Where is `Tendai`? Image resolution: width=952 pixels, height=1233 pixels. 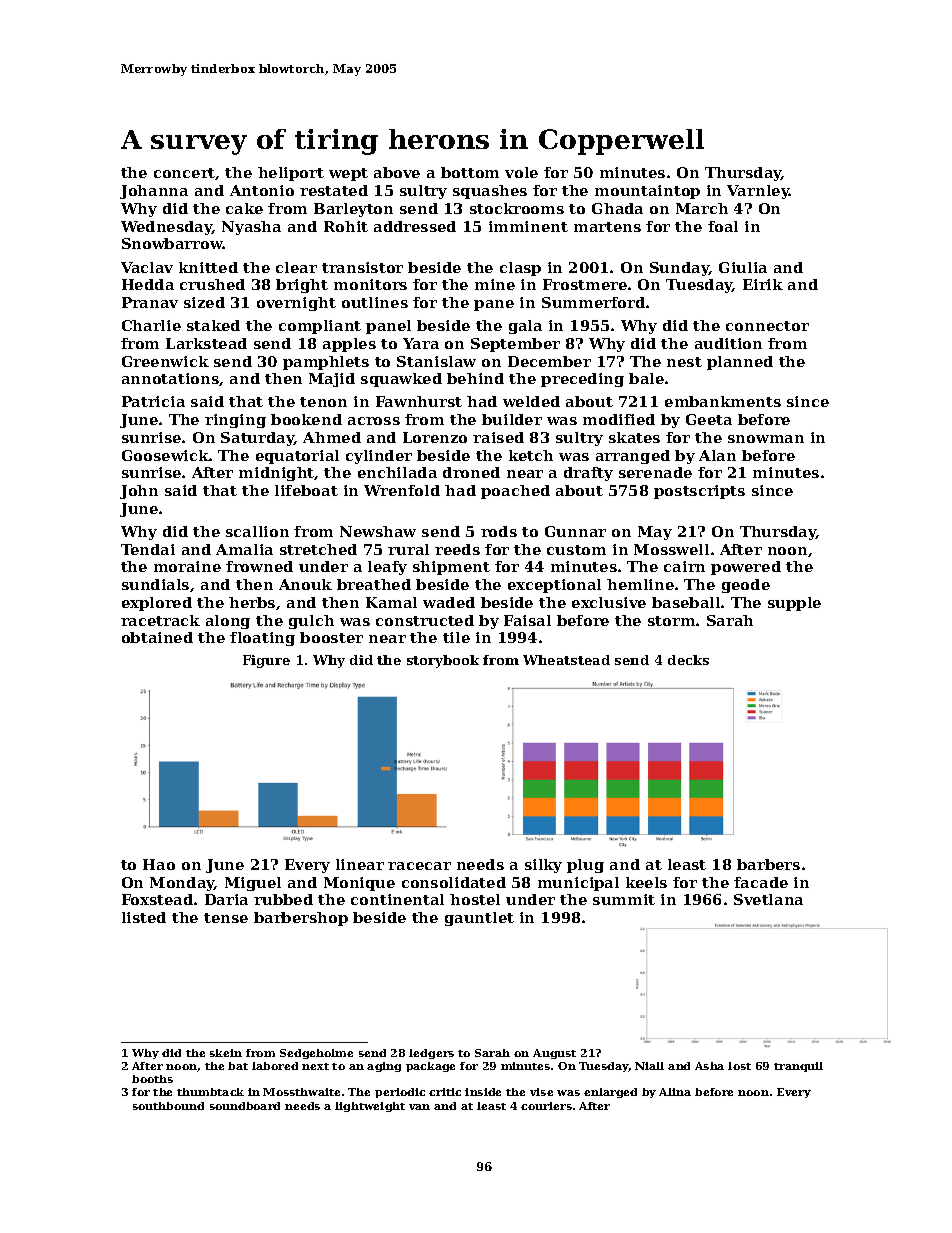
Tendai is located at coordinates (148, 549).
